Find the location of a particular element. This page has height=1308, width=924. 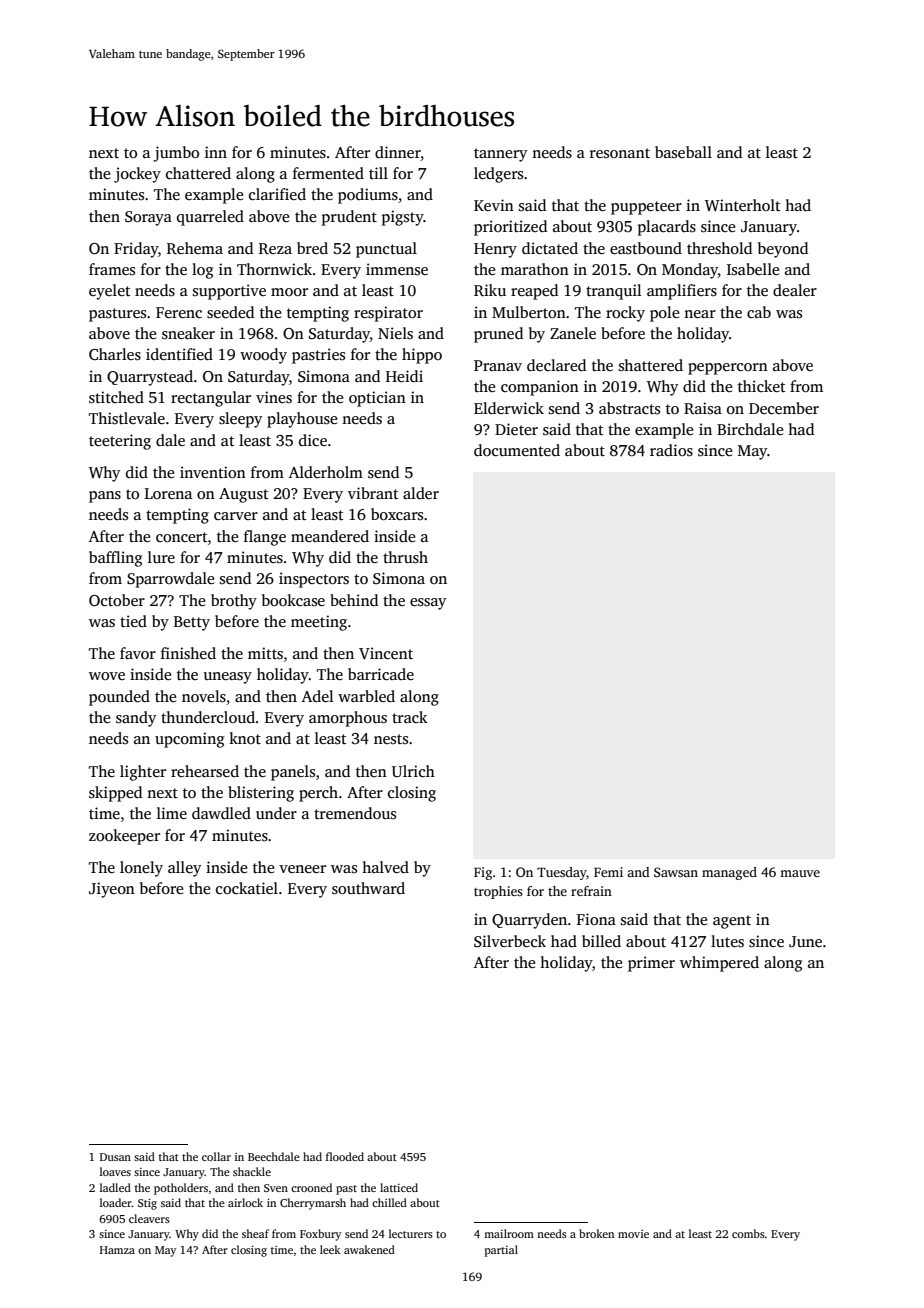

cockatiel is located at coordinates (247, 888).
